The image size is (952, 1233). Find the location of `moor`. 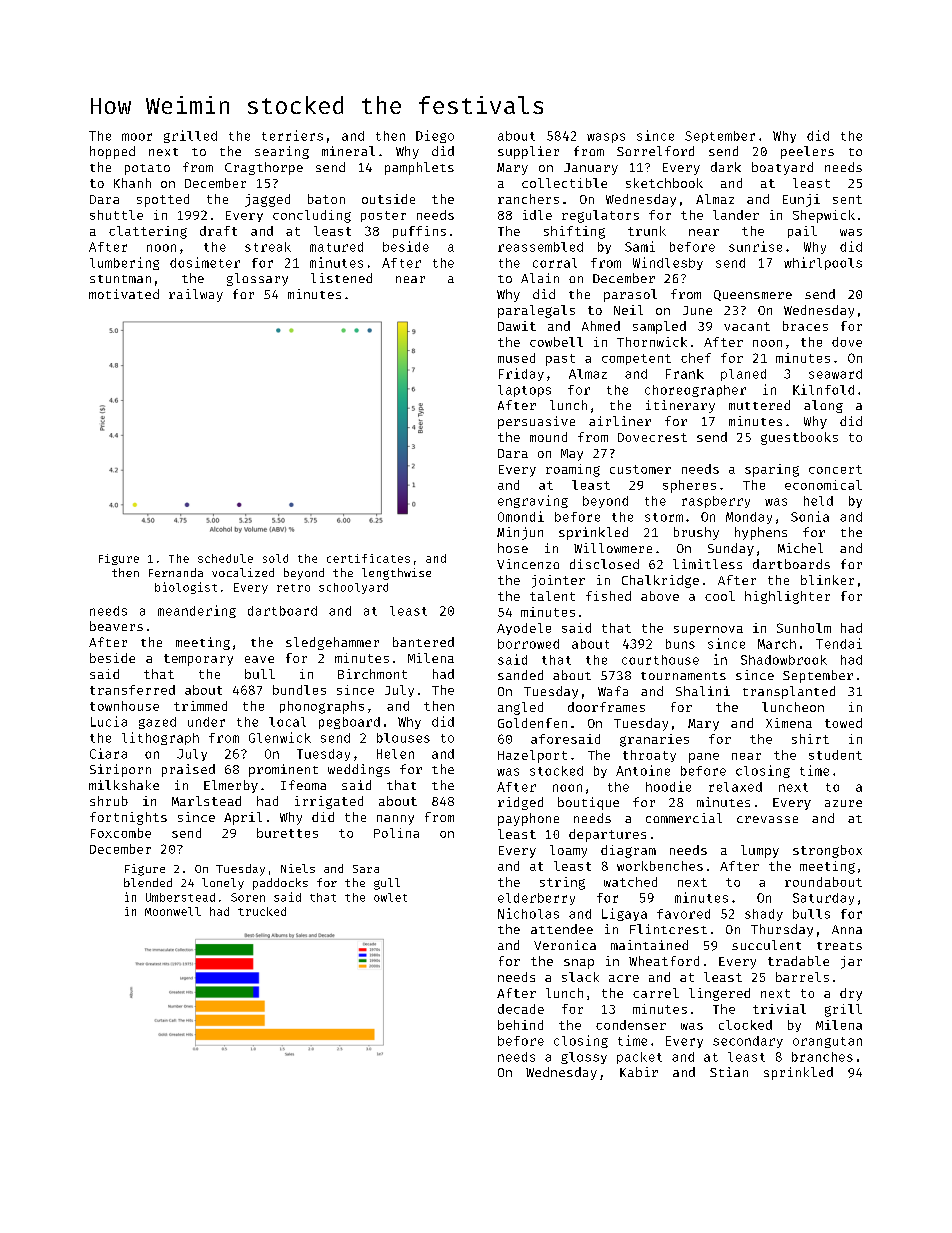

moor is located at coordinates (137, 137).
